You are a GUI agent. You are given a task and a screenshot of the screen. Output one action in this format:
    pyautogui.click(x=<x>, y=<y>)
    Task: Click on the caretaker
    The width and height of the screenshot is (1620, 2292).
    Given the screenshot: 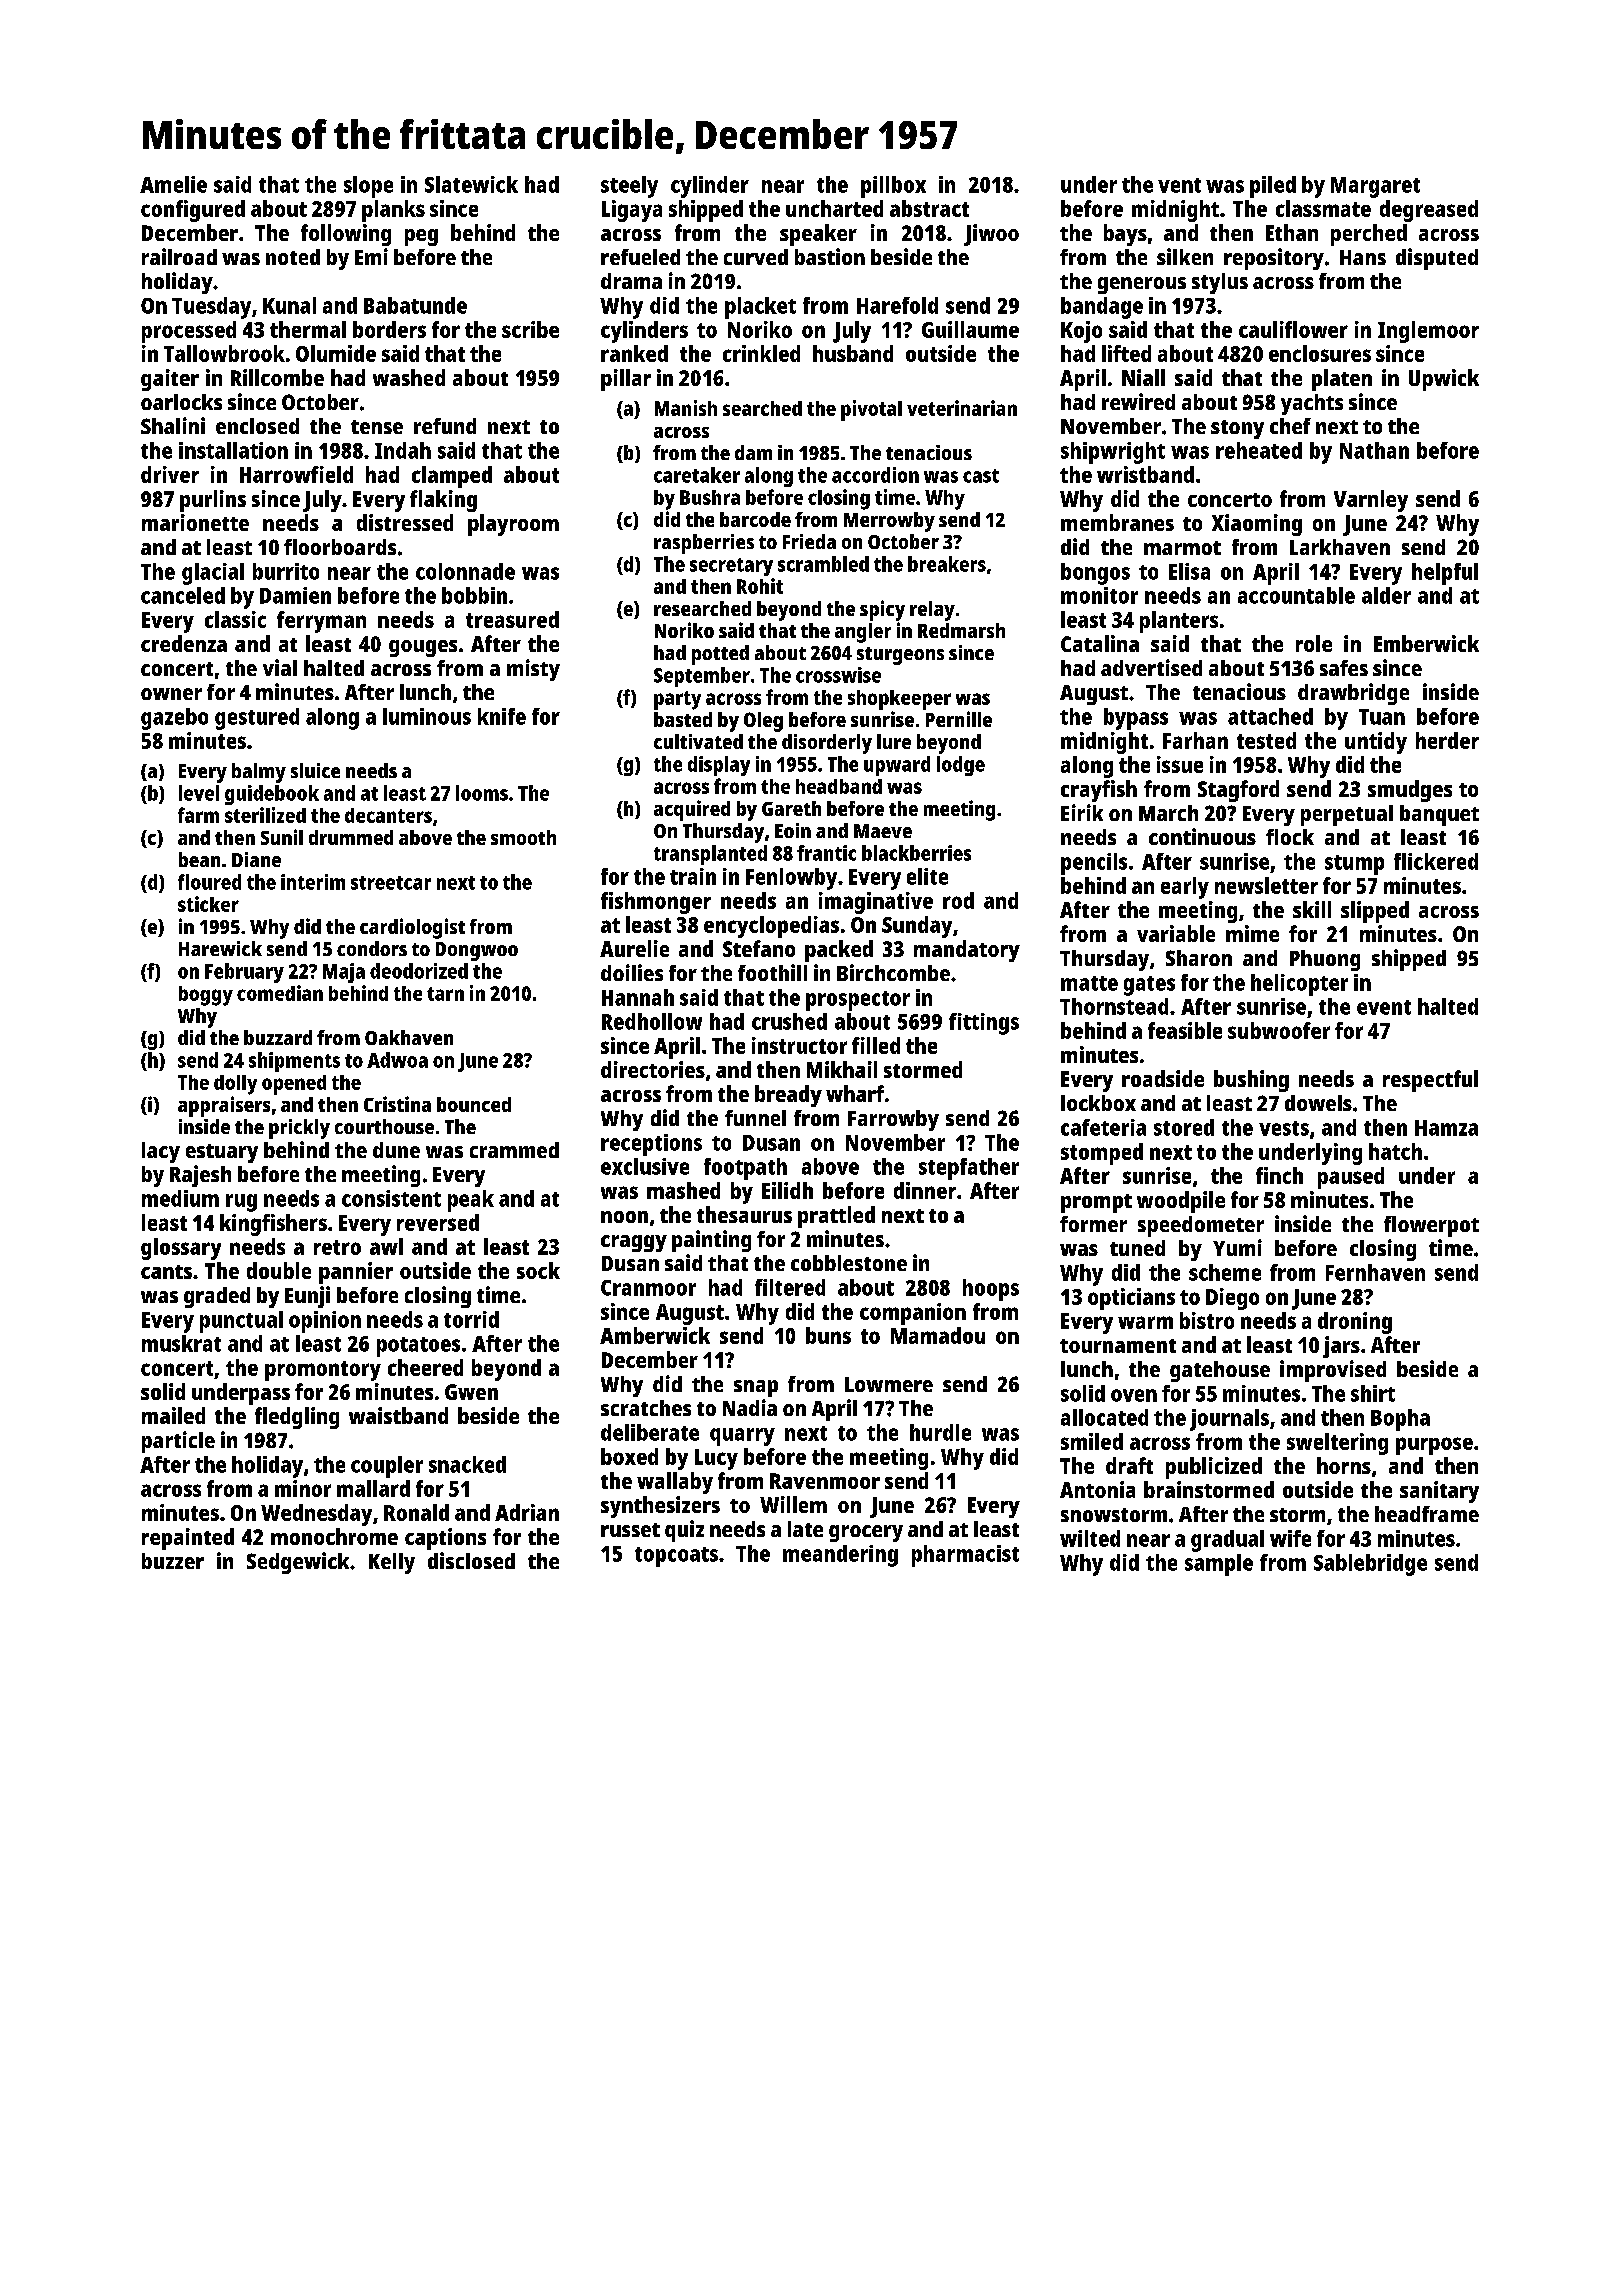 What is the action you would take?
    pyautogui.click(x=697, y=475)
